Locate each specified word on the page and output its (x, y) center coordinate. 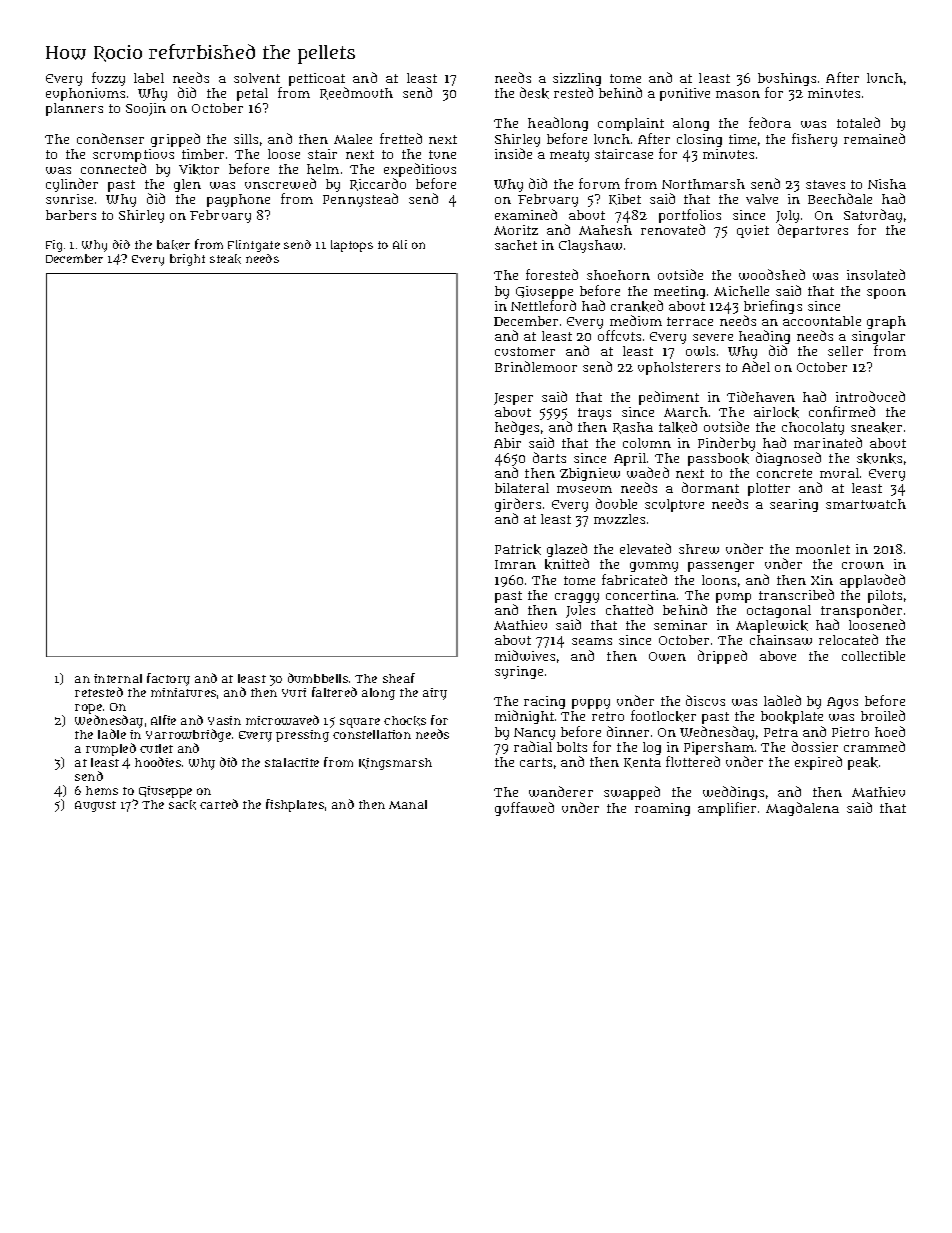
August (95, 806)
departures (813, 231)
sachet (516, 245)
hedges (517, 428)
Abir (507, 443)
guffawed (524, 809)
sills (246, 139)
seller (845, 351)
